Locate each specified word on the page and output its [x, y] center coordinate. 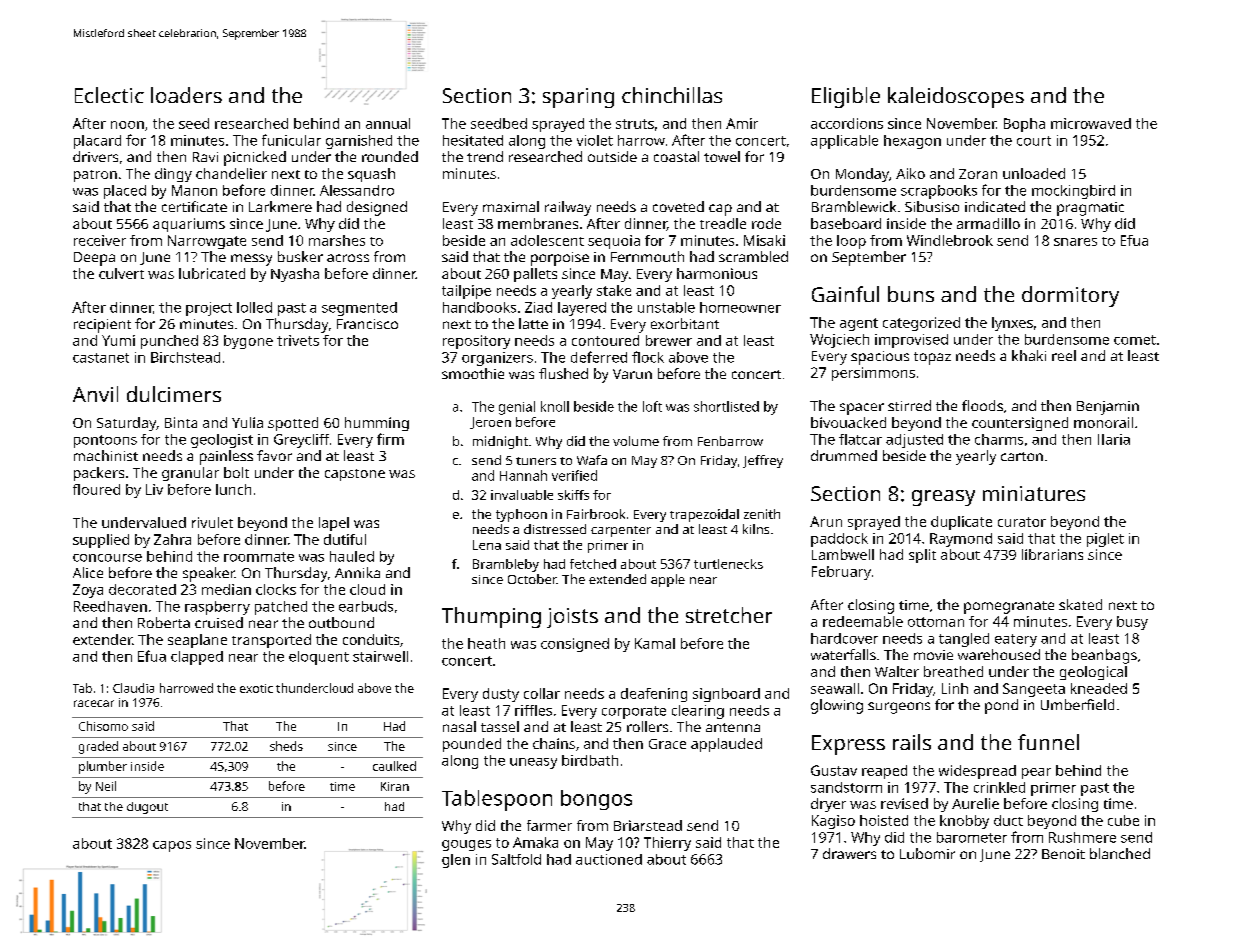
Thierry [667, 844]
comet [1135, 340]
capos [172, 846]
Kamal [655, 643]
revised [904, 803]
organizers [497, 359]
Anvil [95, 394]
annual [388, 123]
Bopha [1024, 125]
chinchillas [672, 95]
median [226, 589]
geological [1093, 673]
